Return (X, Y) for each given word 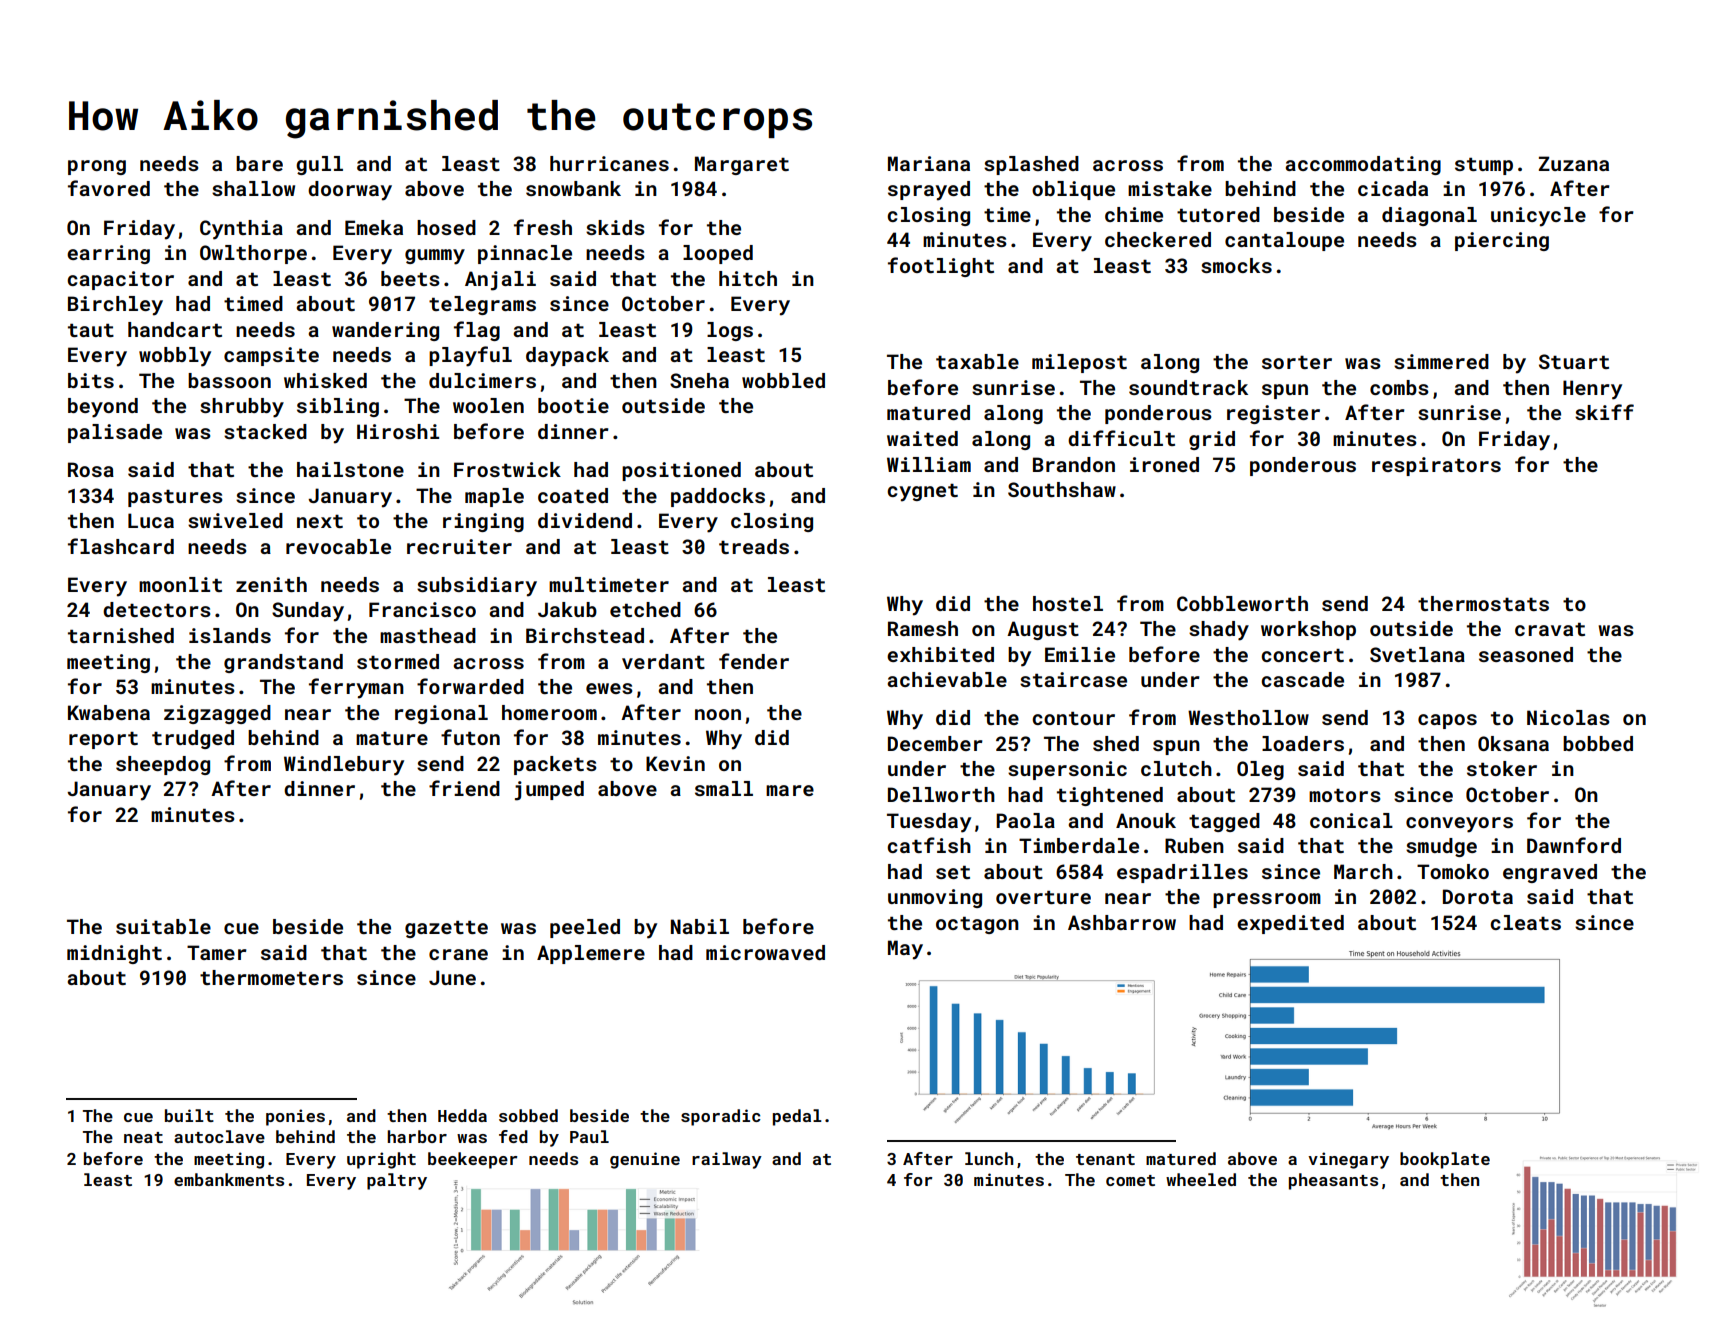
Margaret (742, 165)
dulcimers (482, 380)
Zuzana (1574, 163)
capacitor (120, 280)
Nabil (700, 926)
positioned (681, 471)
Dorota (1478, 896)
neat (143, 1137)
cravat (1550, 629)
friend (464, 788)
